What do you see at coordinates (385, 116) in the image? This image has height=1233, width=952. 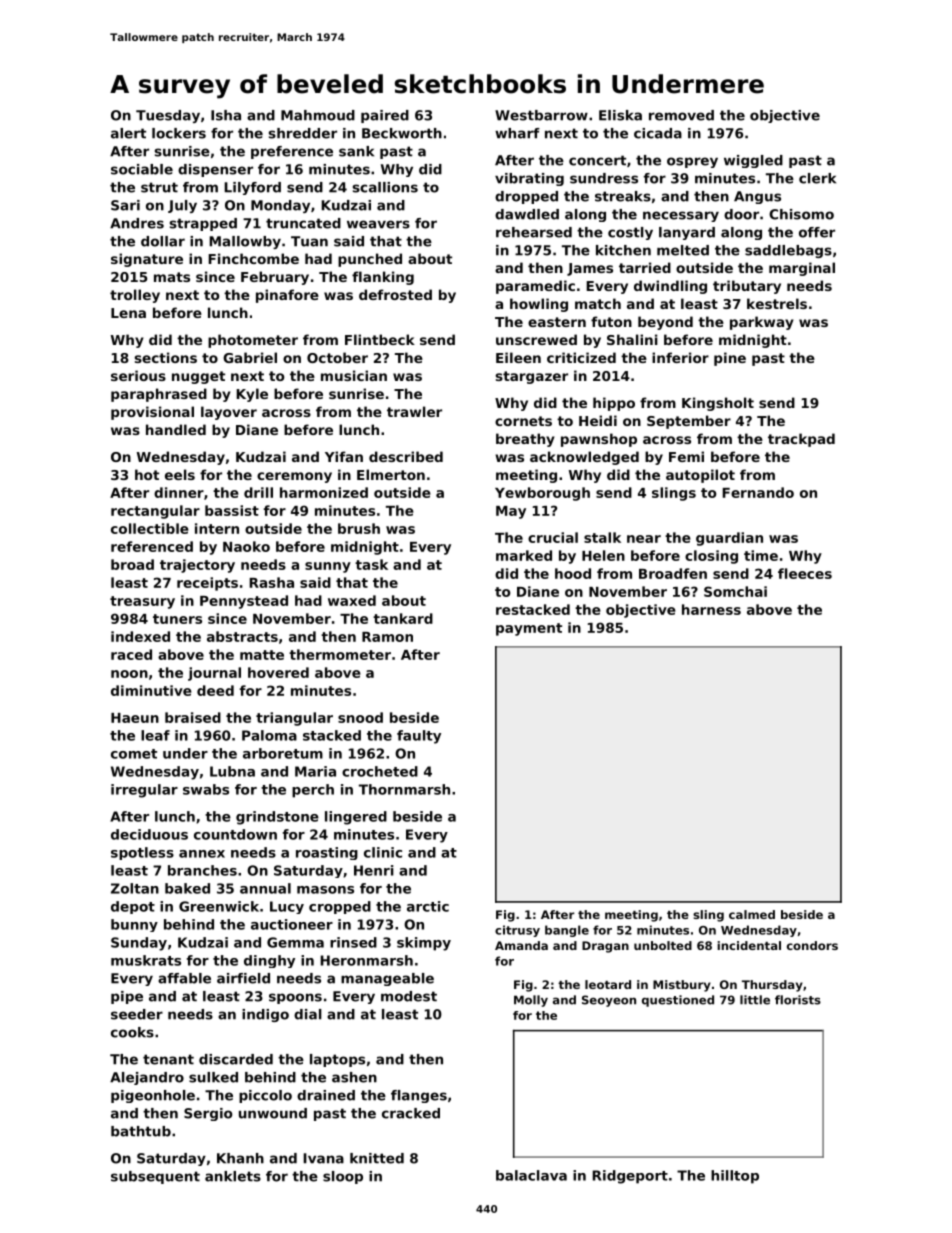 I see `paired` at bounding box center [385, 116].
